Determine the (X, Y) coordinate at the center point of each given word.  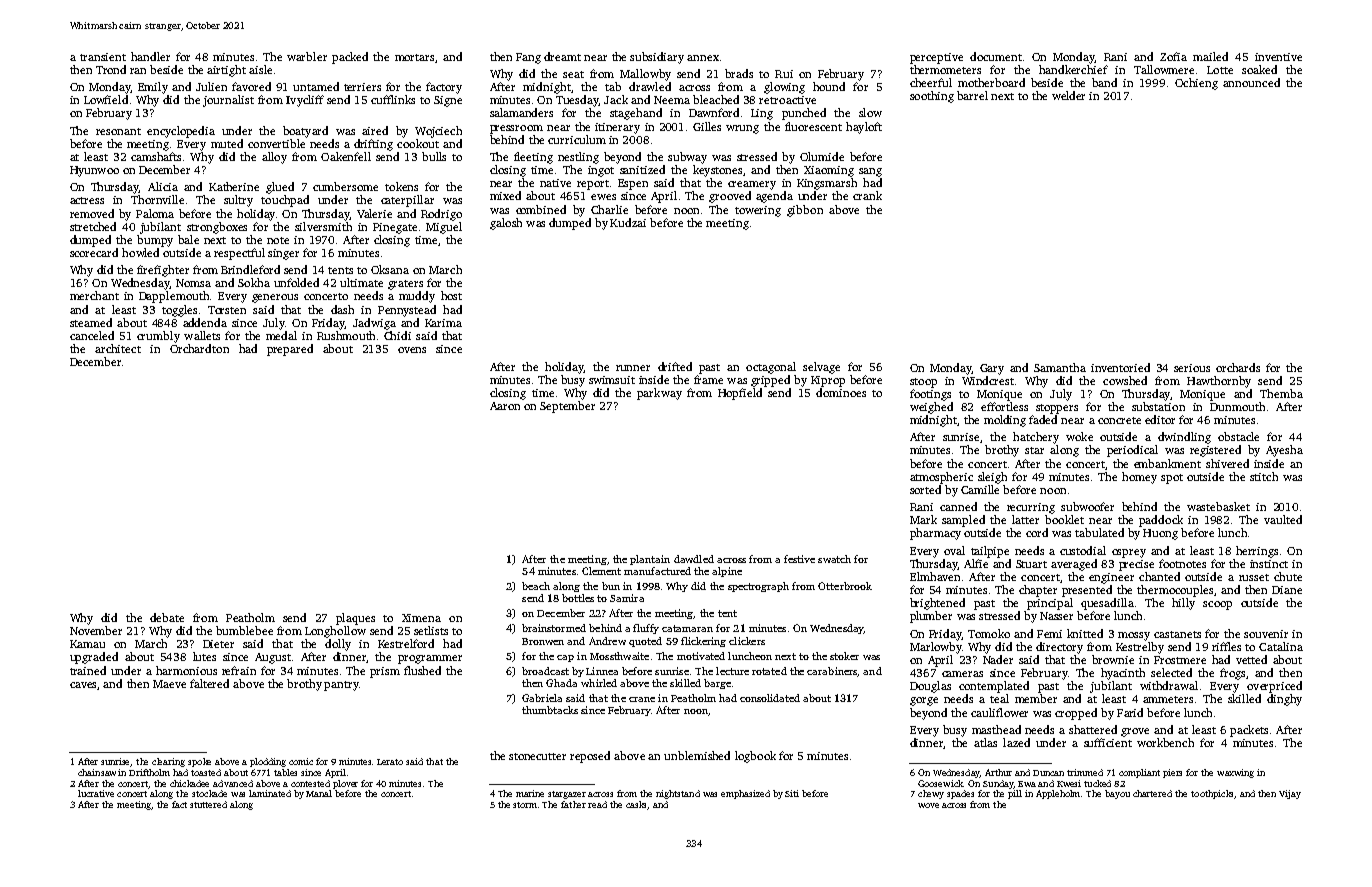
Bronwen (543, 641)
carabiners (832, 672)
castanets (1177, 634)
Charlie (609, 209)
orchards (1238, 367)
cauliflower (999, 712)
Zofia (1173, 56)
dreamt (562, 56)
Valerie (374, 213)
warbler (307, 56)
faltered (209, 683)
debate (167, 617)
